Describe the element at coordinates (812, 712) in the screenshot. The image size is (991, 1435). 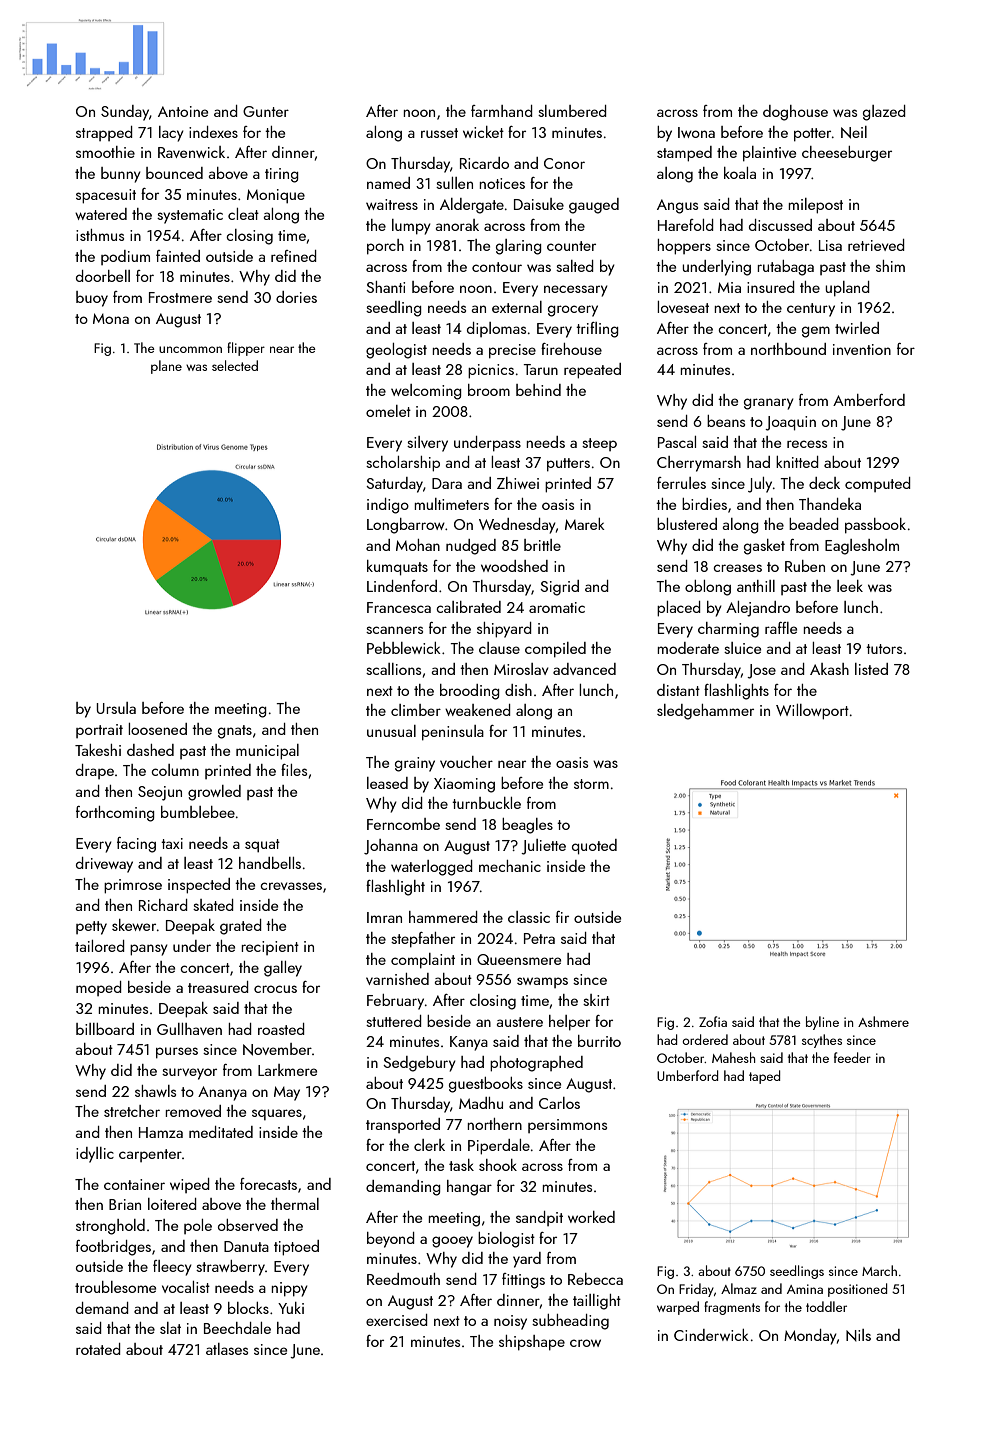
I see `Willowport` at that location.
